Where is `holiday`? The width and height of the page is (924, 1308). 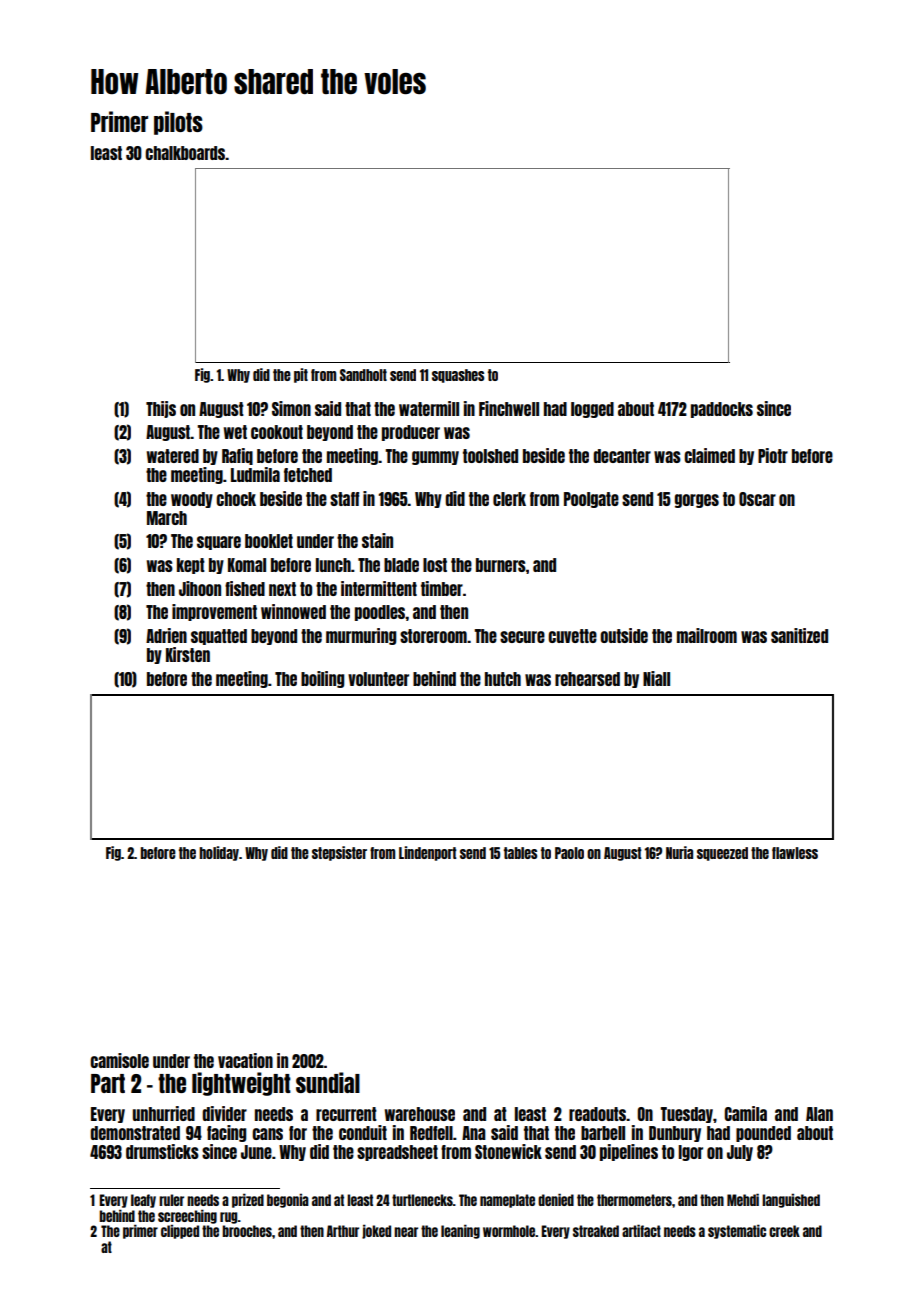
holiday is located at coordinates (219, 853).
